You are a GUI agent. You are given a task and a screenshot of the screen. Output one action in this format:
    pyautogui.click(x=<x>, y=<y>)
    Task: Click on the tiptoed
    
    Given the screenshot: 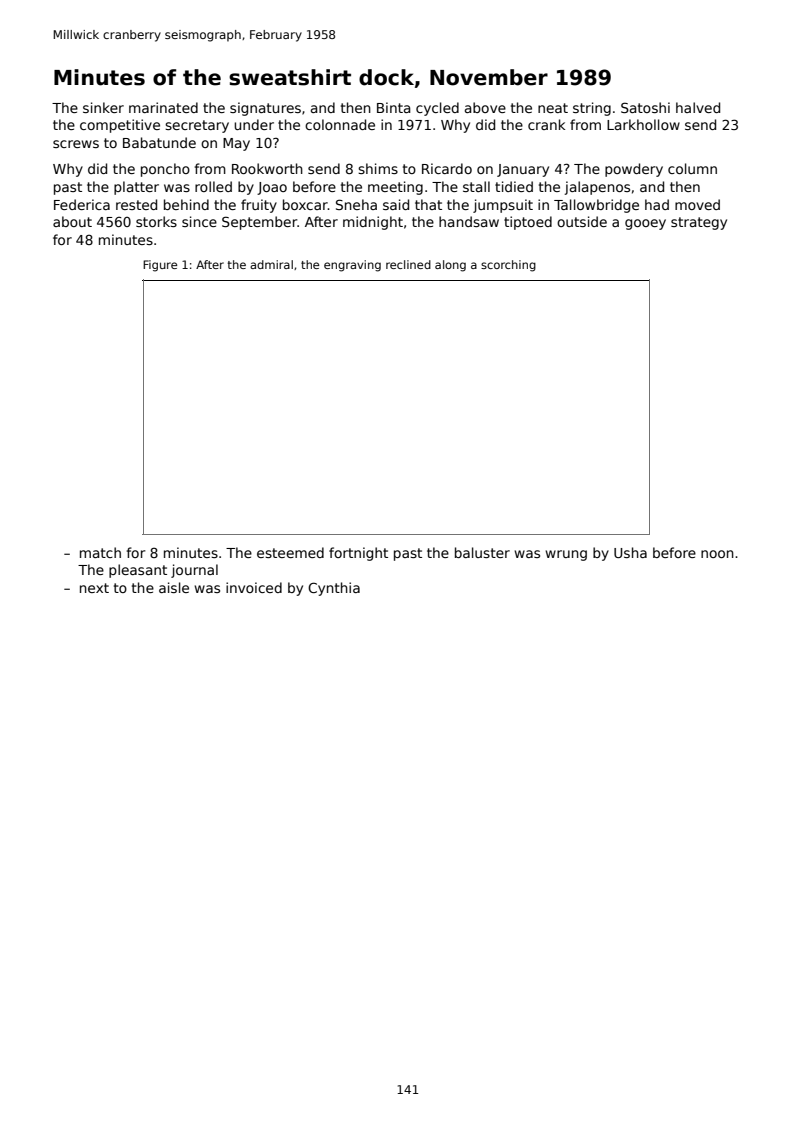 What is the action you would take?
    pyautogui.click(x=528, y=223)
